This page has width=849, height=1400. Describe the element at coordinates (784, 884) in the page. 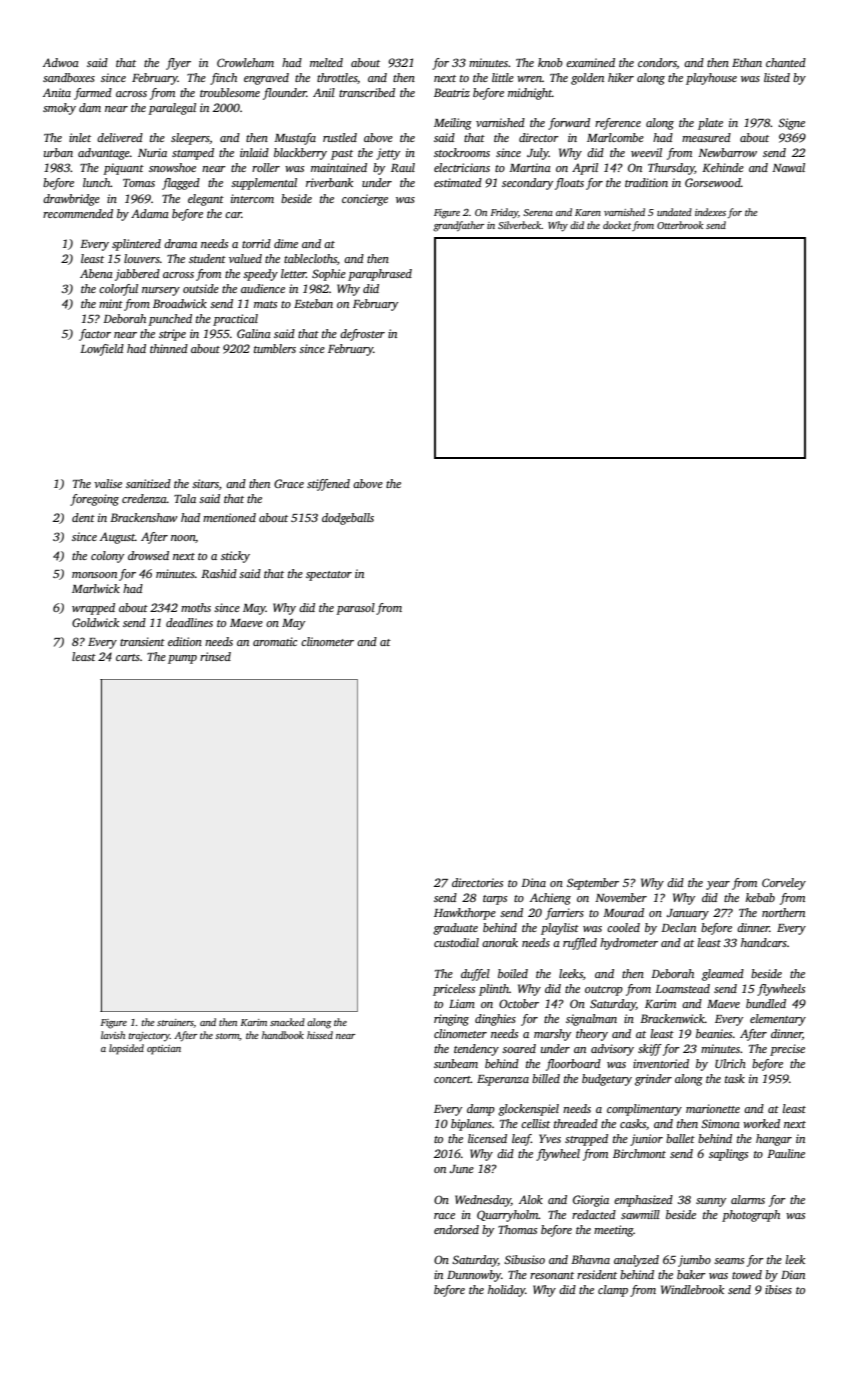

I see `Corveley` at that location.
